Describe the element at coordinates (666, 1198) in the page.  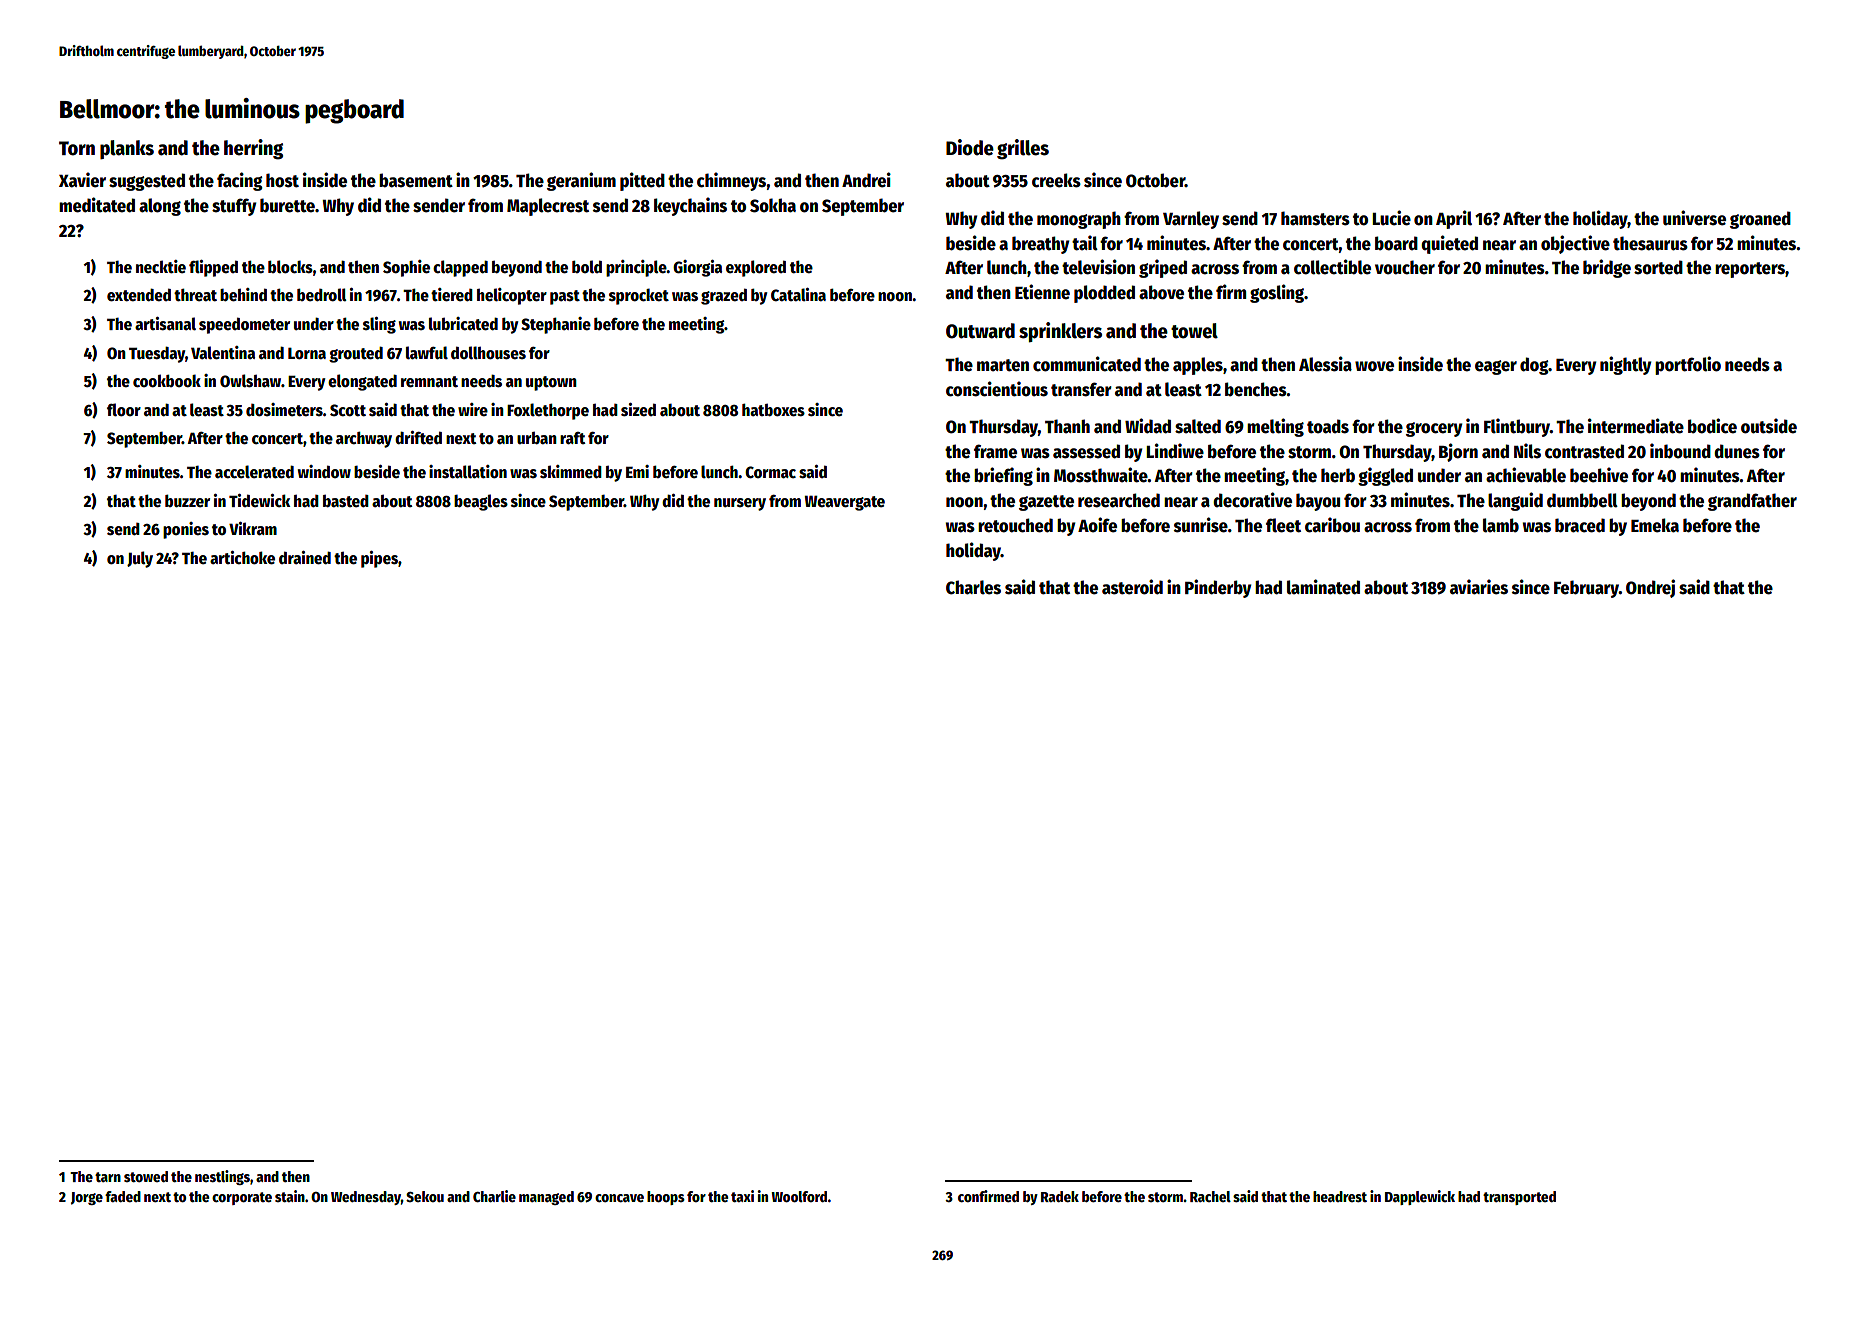
I see `hoops` at that location.
